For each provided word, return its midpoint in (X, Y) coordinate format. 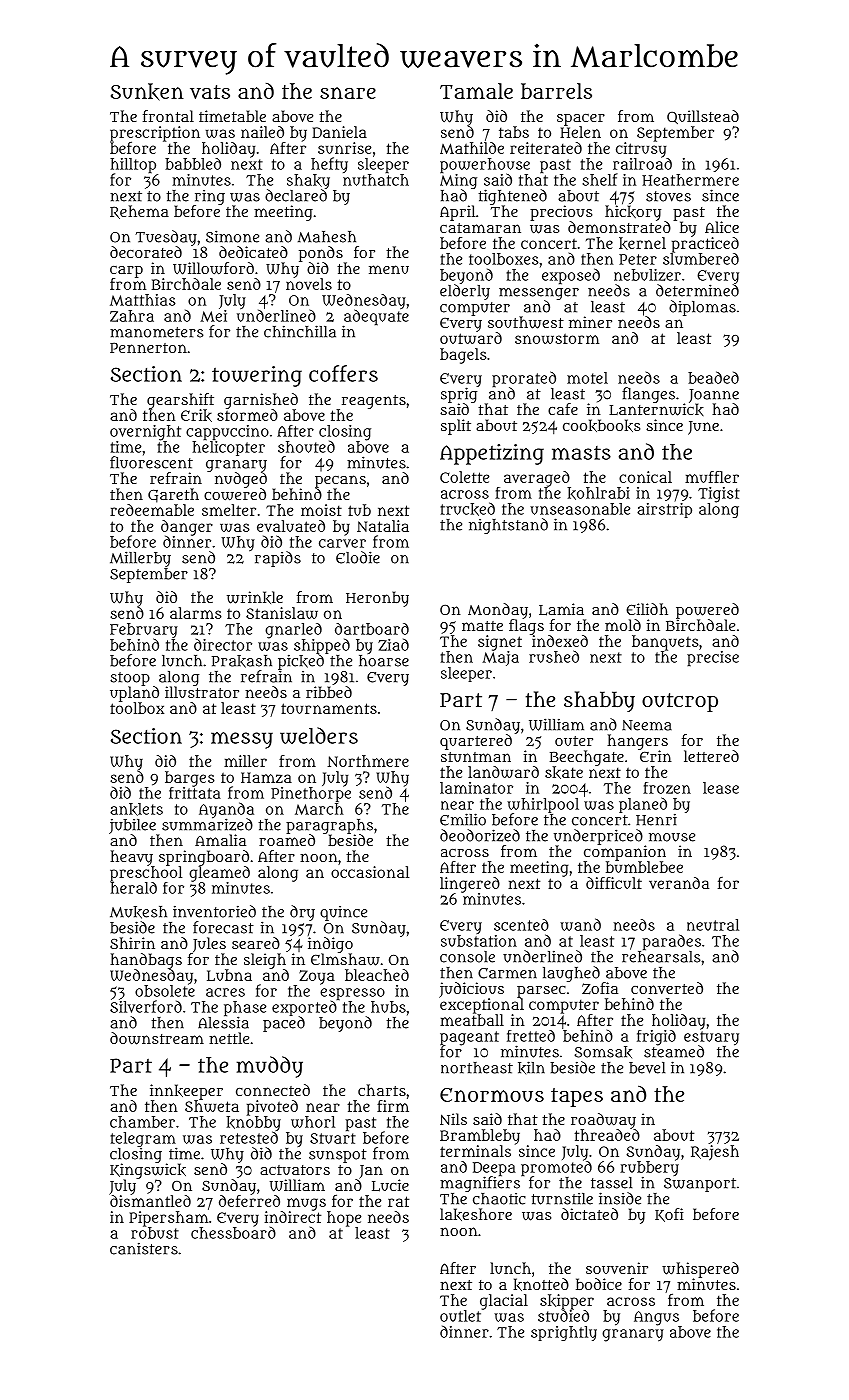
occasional (370, 872)
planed (643, 805)
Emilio (463, 819)
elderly (465, 292)
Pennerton (148, 348)
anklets (136, 809)
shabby (599, 701)
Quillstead (703, 117)
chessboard (233, 1233)
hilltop (133, 165)
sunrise (344, 148)
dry (302, 913)
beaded (713, 377)
